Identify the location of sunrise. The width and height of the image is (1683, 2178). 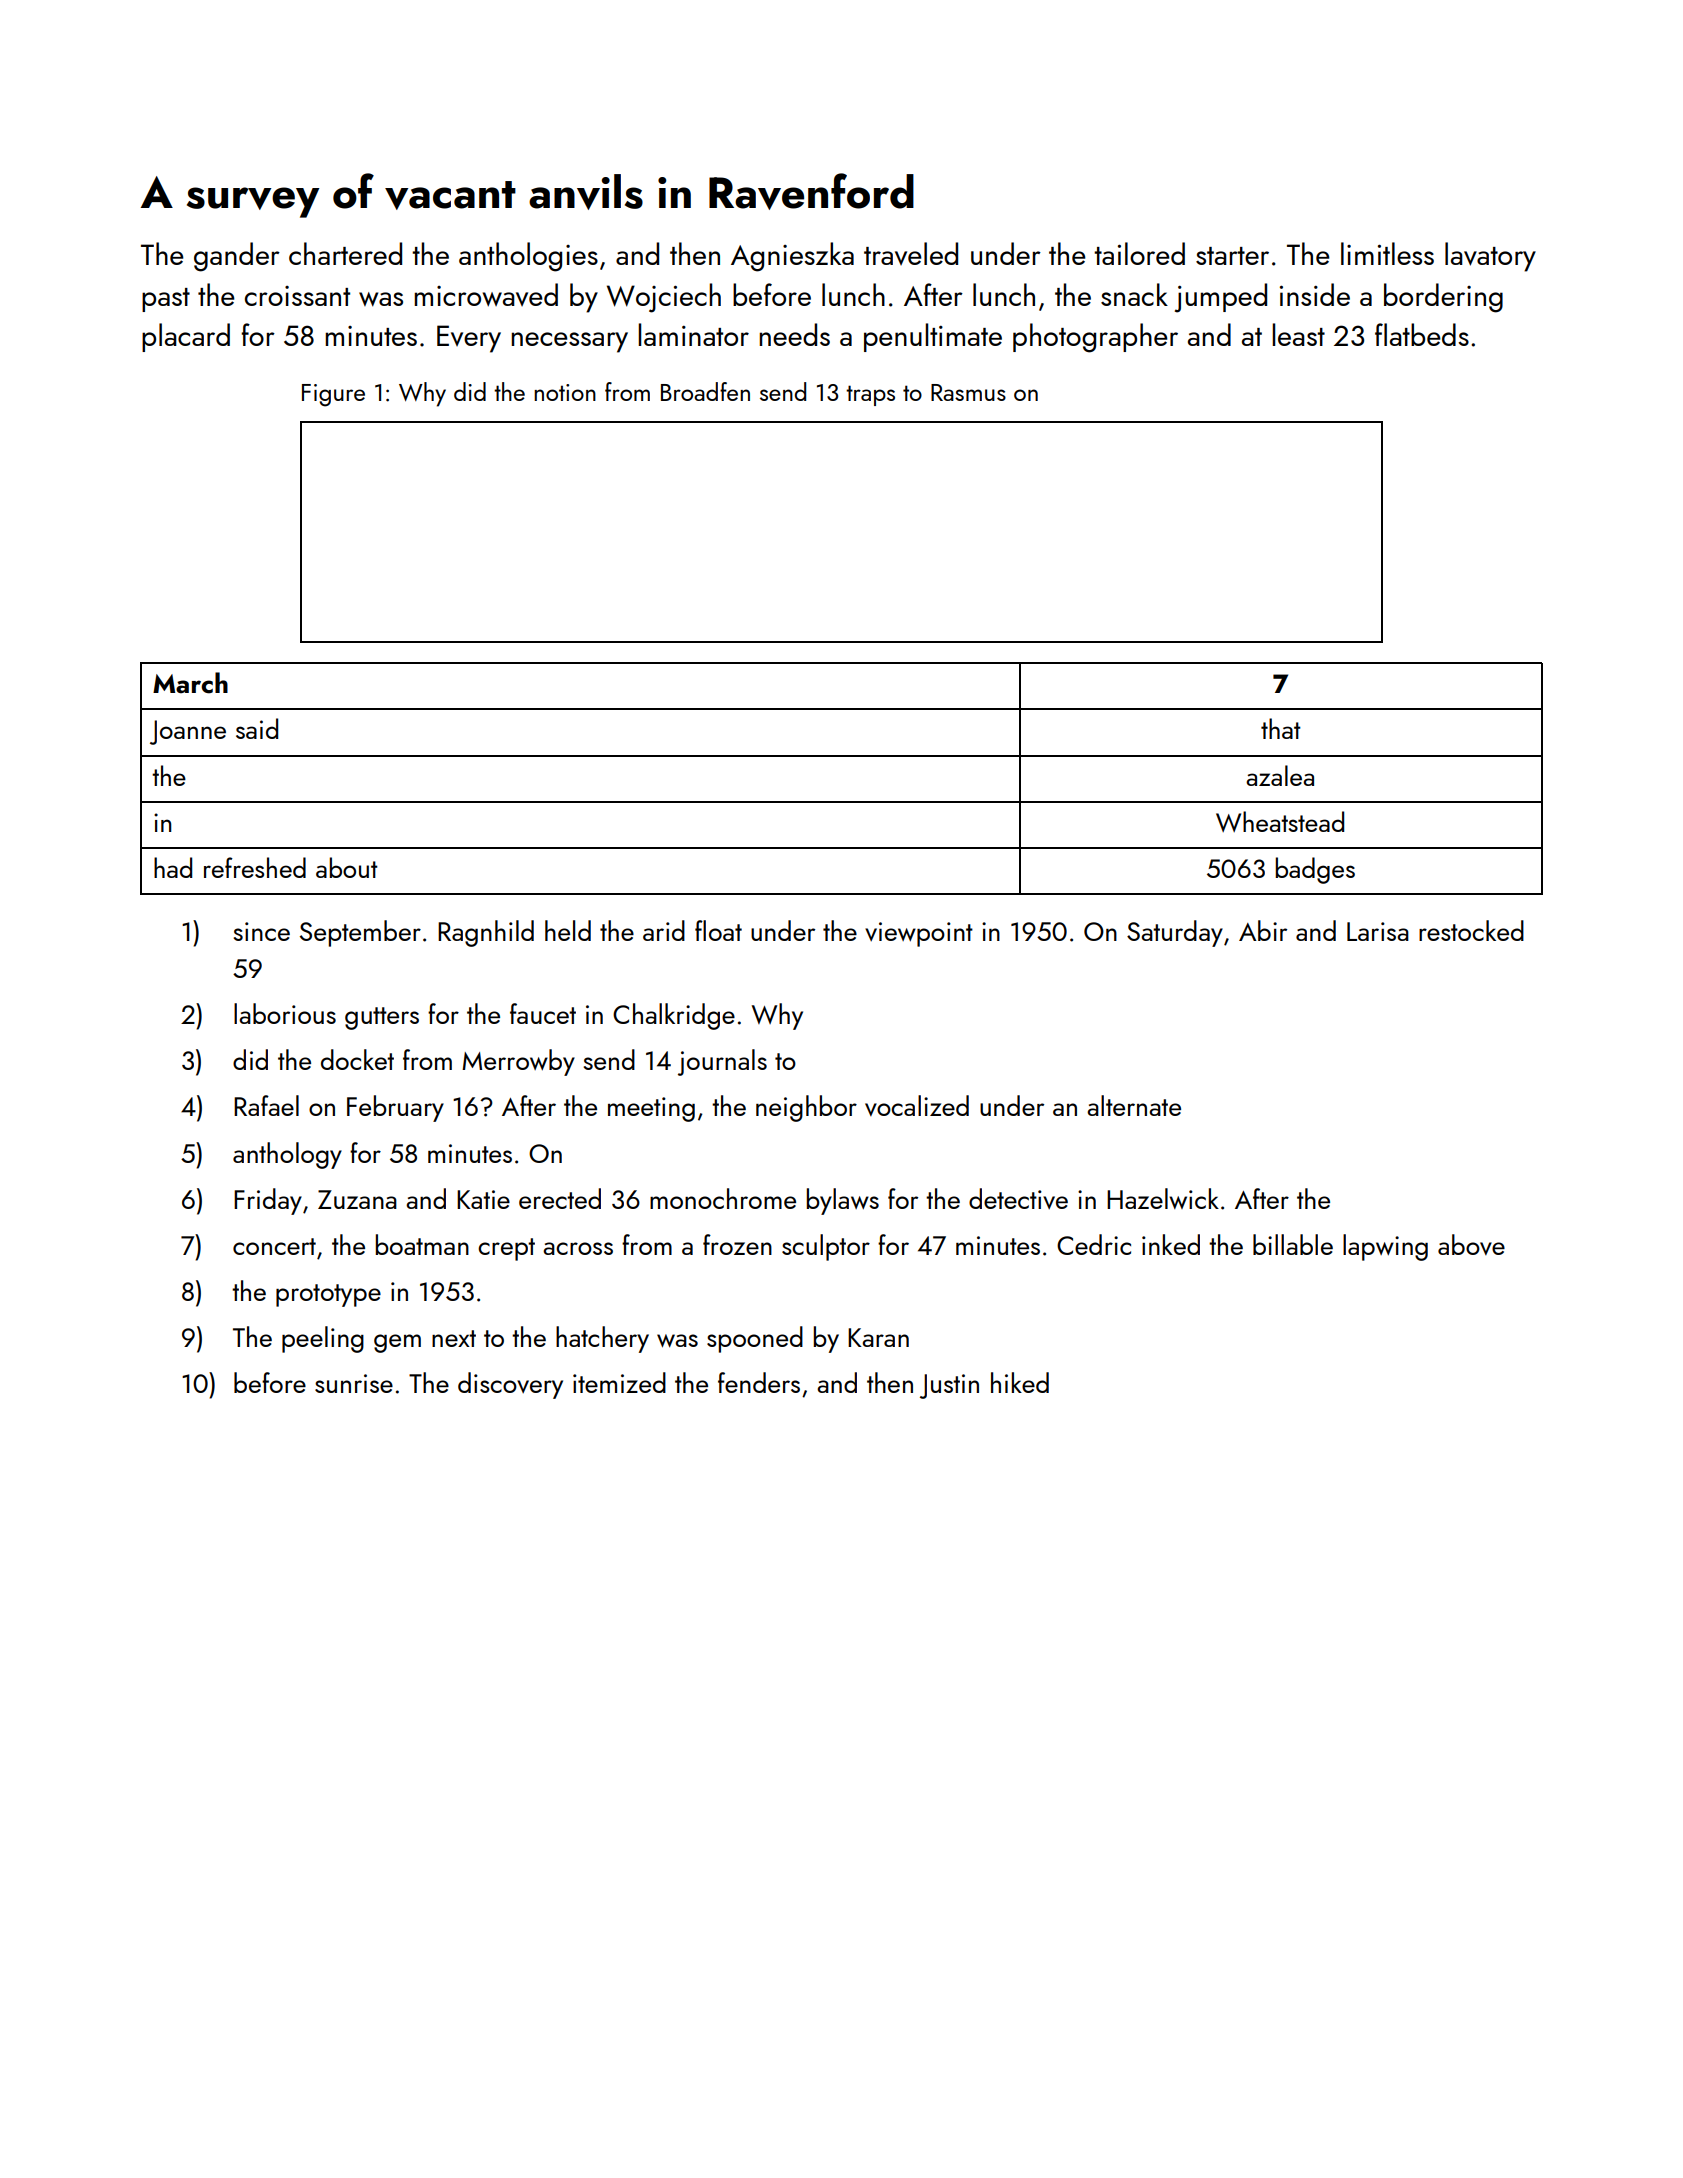
(354, 1383).
